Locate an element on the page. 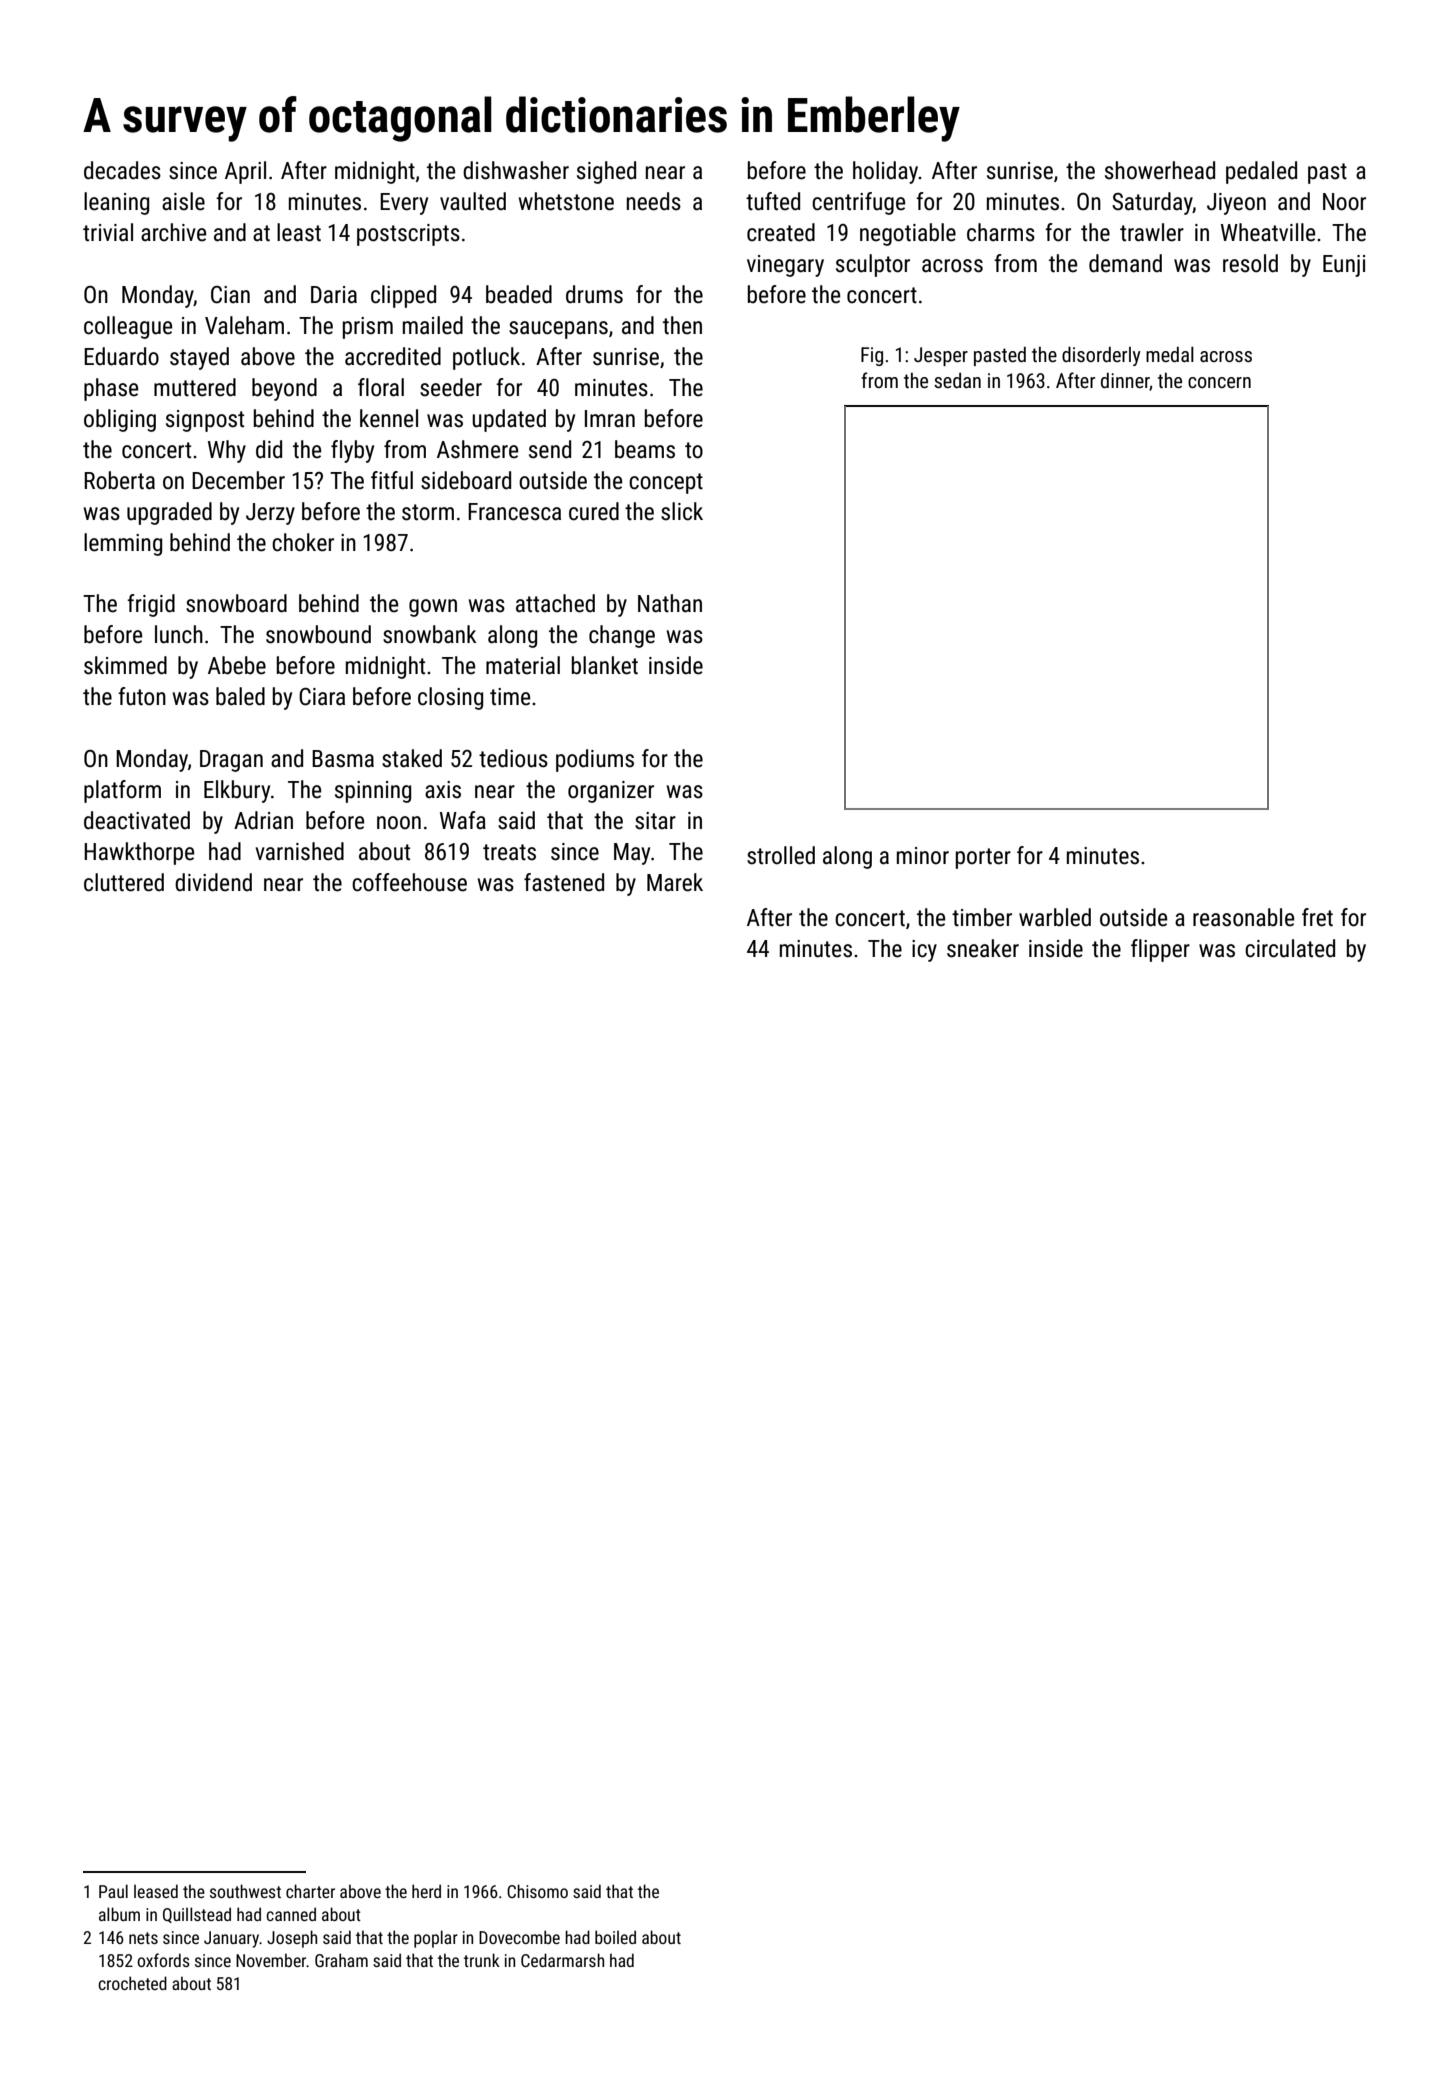 The height and width of the document is (2100, 1450). leased is located at coordinates (156, 1891).
